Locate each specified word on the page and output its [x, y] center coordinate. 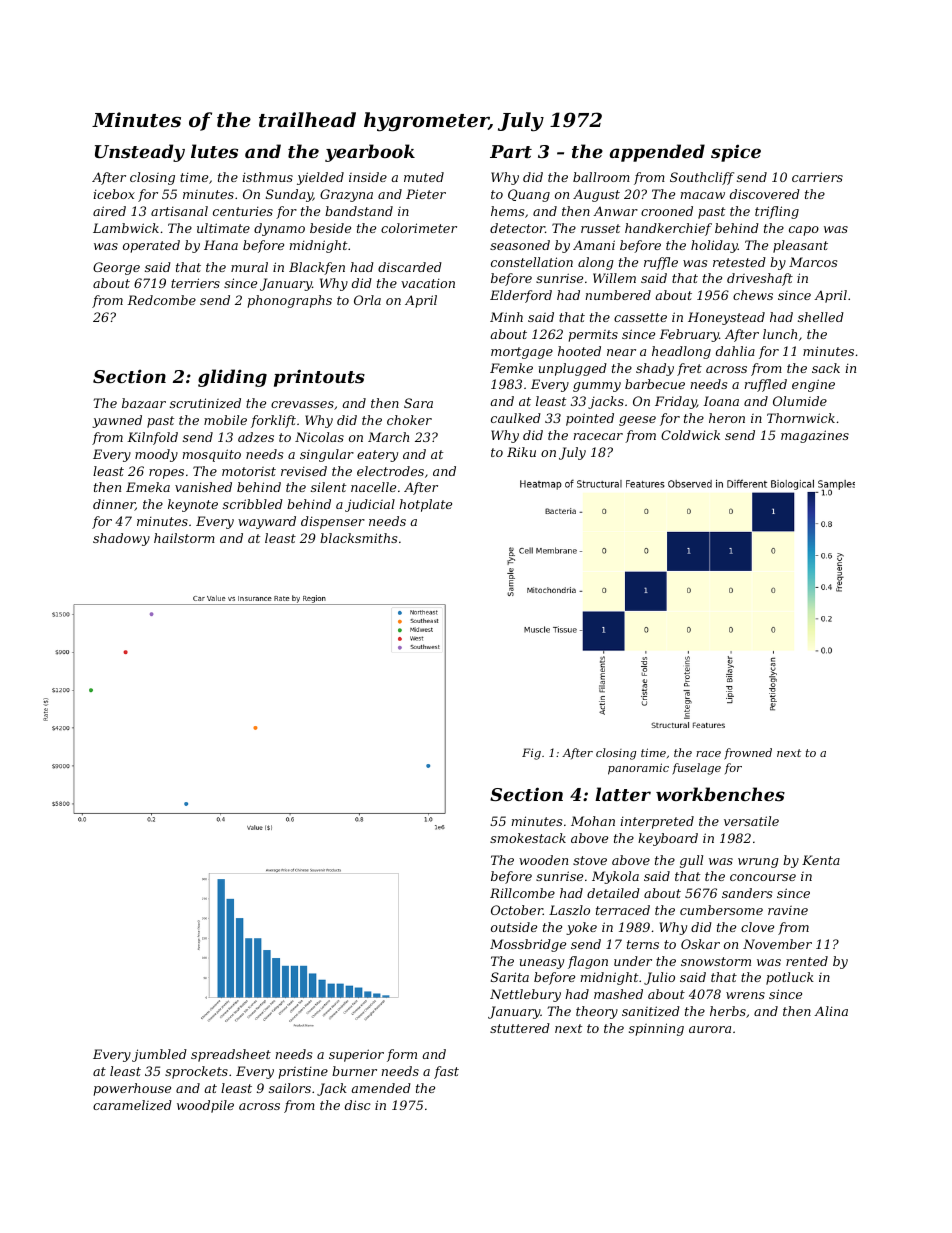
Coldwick [690, 435]
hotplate [425, 505]
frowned [748, 754]
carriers [817, 177]
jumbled [159, 1055]
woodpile [205, 1106]
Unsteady [140, 153]
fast [446, 1072]
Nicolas [319, 437]
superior [356, 1055]
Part [511, 151]
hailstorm [184, 538]
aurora [710, 1029]
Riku [521, 452]
